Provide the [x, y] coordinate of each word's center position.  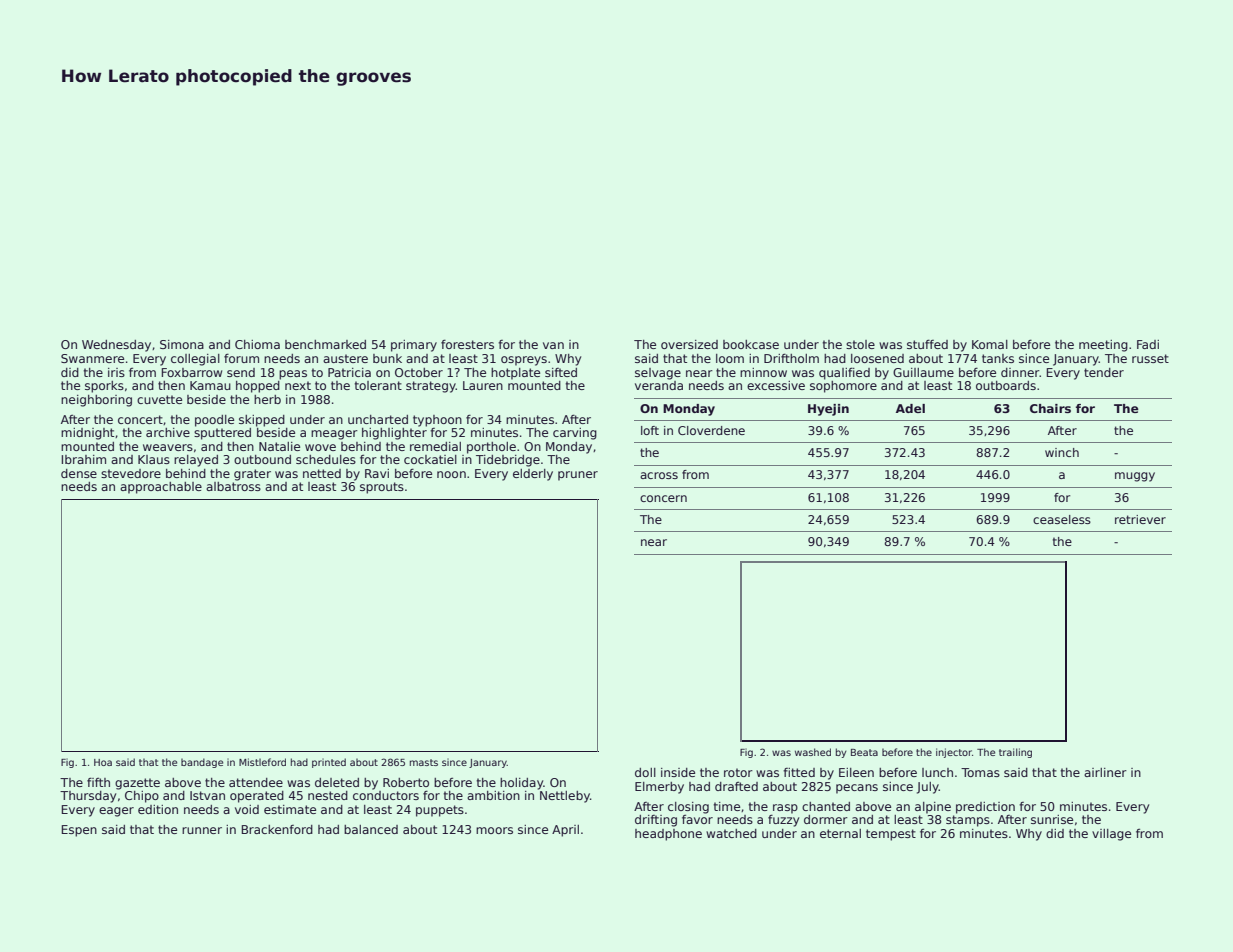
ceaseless [1062, 519]
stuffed [927, 344]
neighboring [96, 401]
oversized [689, 344]
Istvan [207, 795]
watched [731, 833]
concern [663, 498]
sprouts [382, 488]
